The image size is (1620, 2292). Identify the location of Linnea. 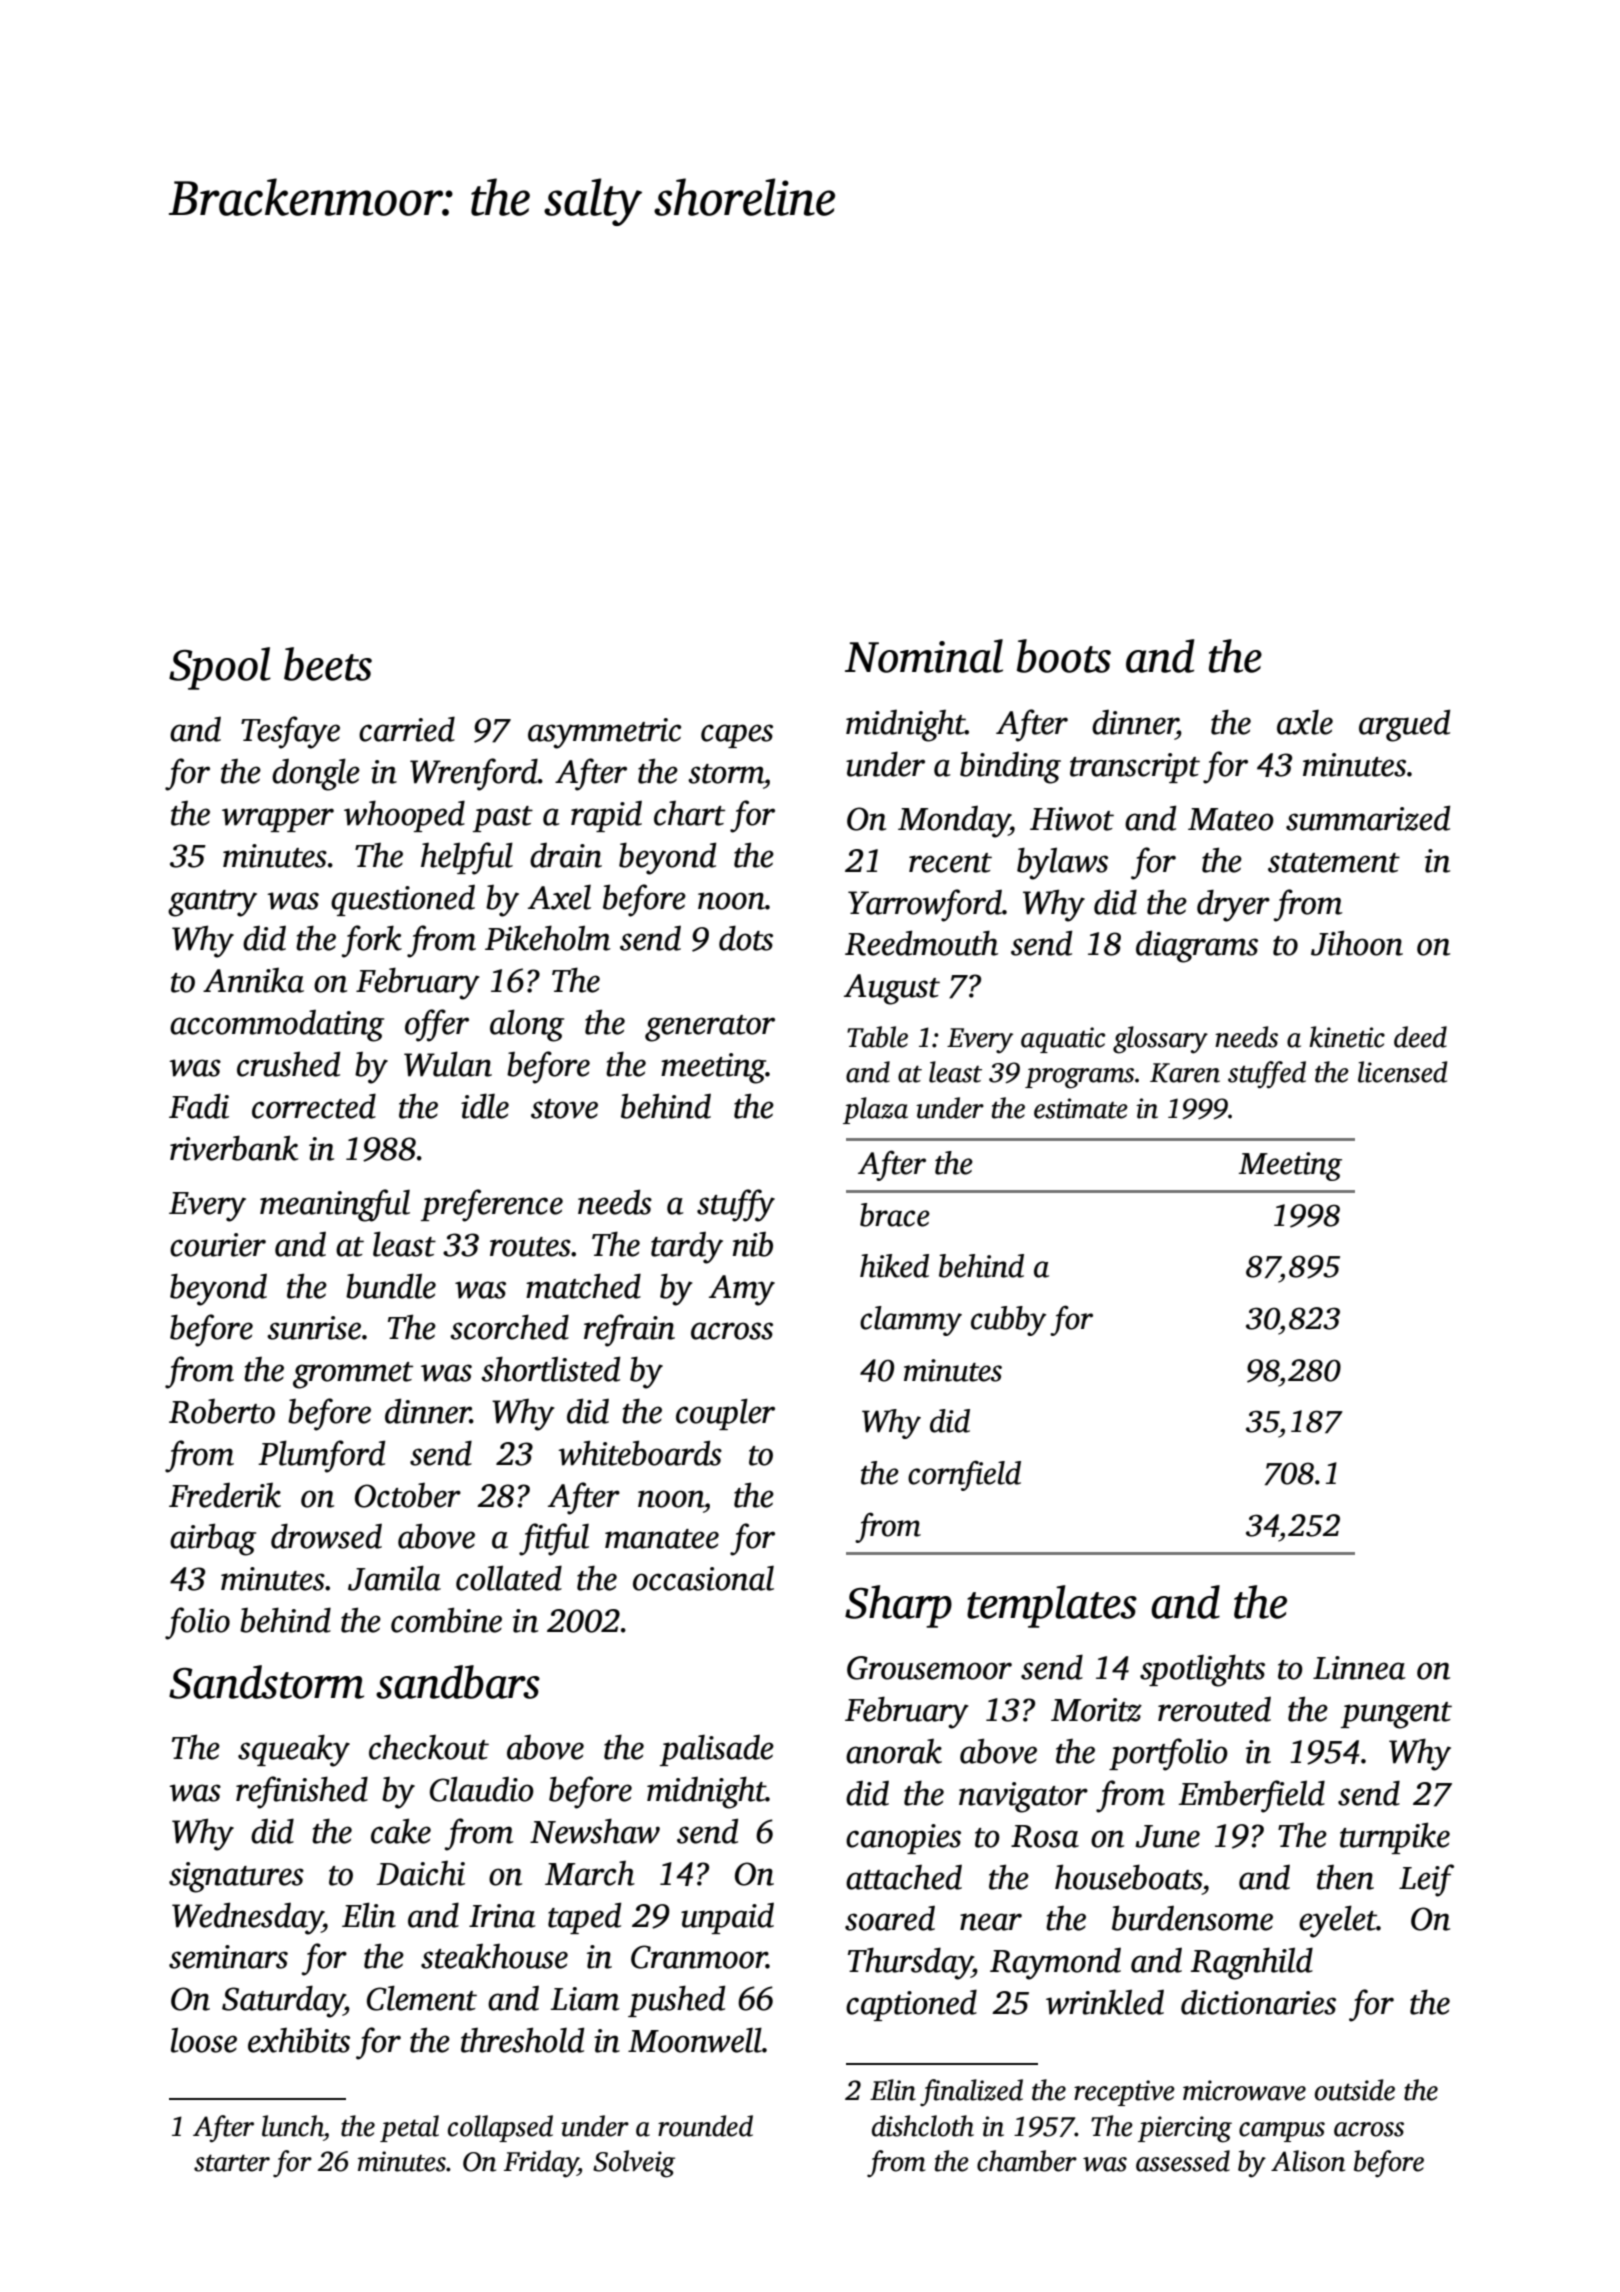
(1359, 1668).
